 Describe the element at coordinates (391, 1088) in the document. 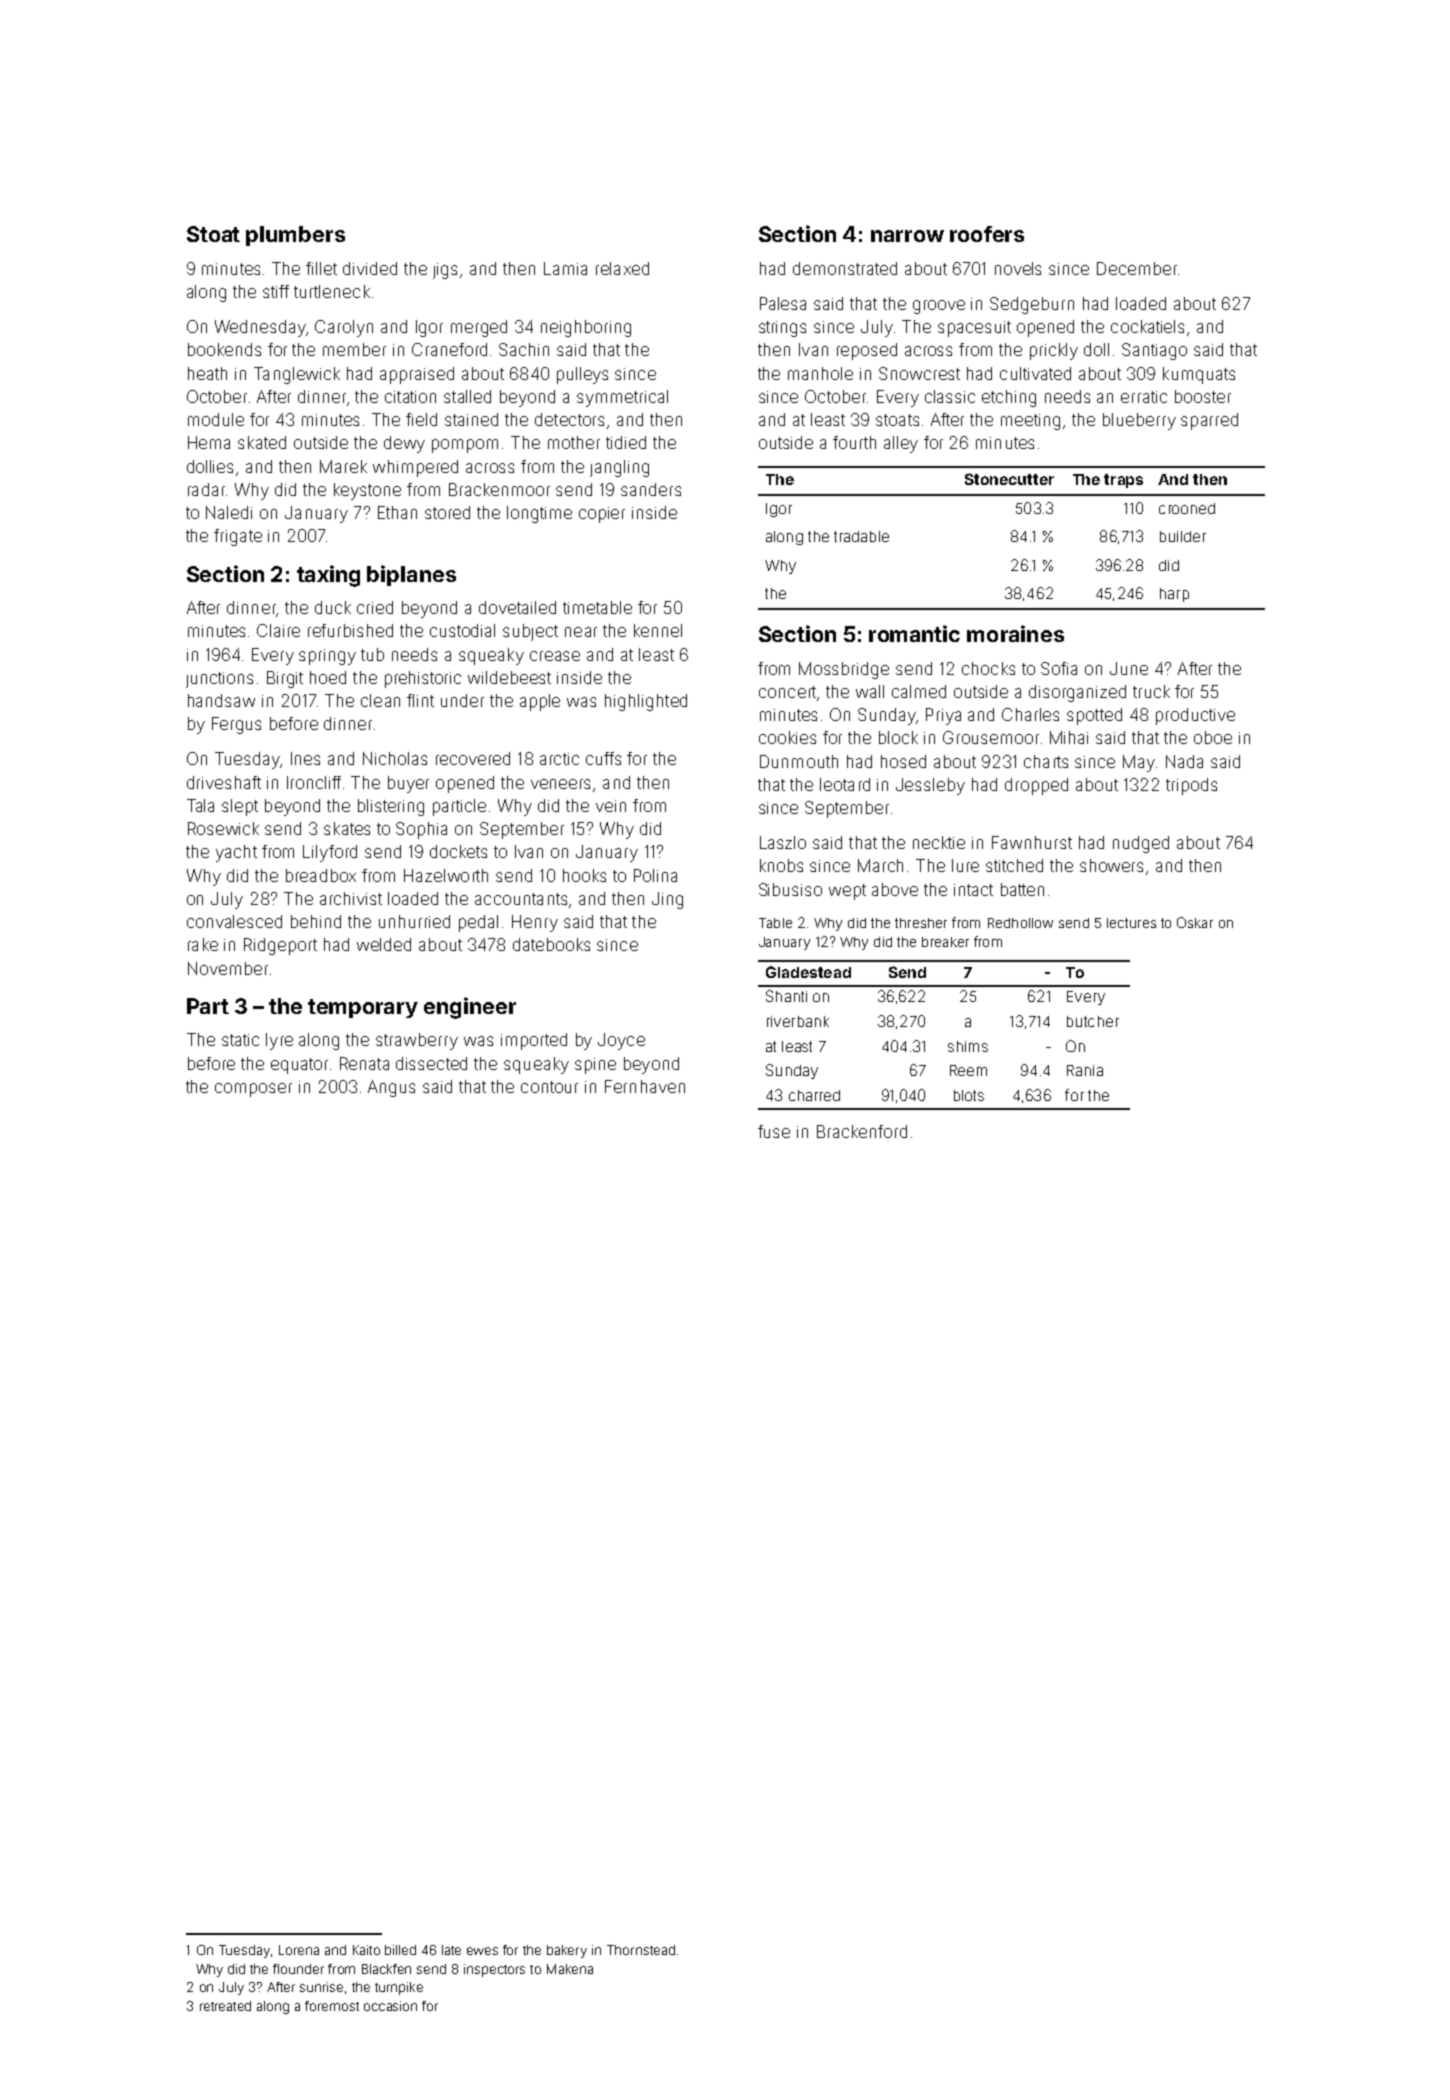

I see `Angus` at that location.
